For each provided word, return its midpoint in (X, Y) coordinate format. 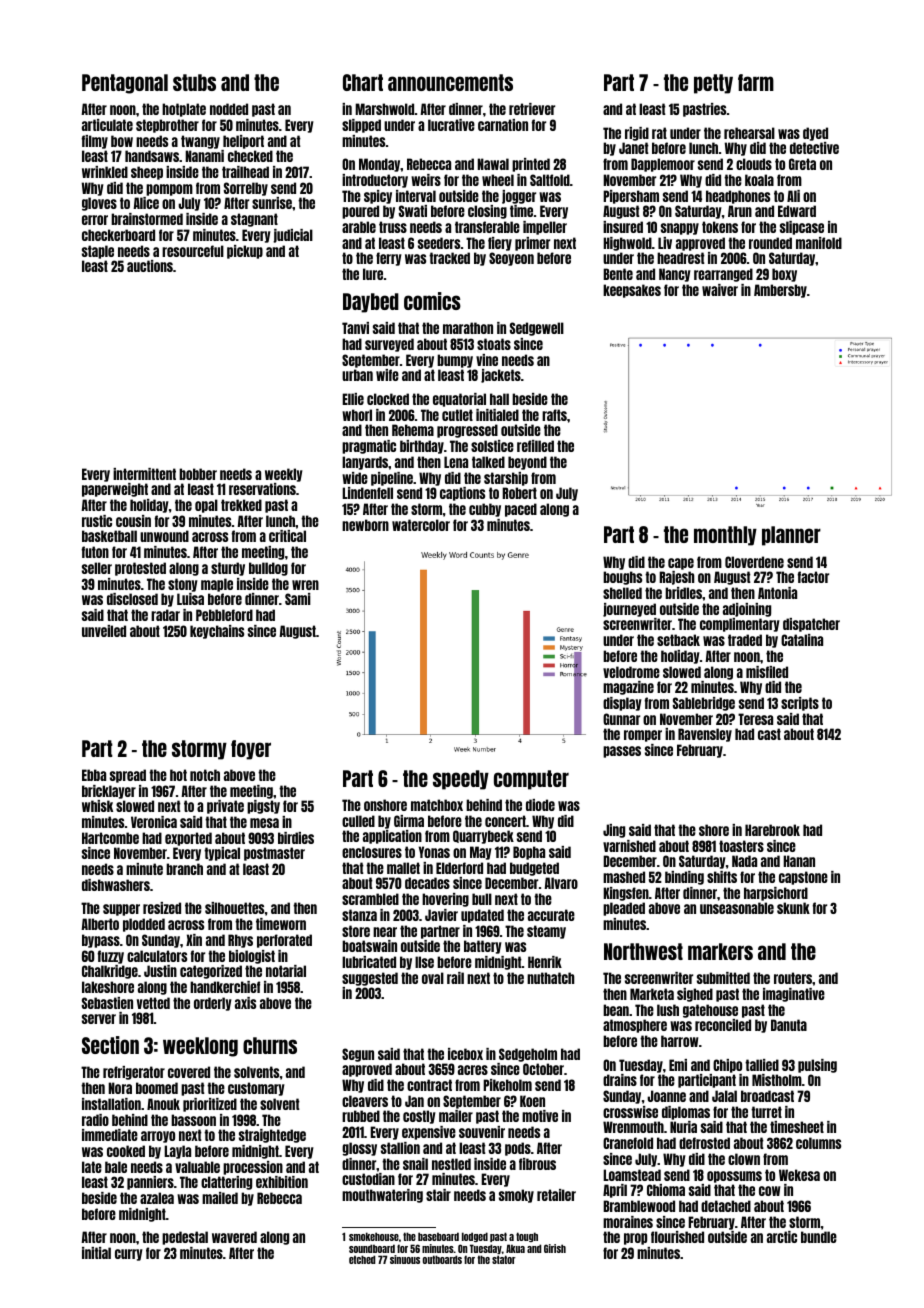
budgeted (534, 869)
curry (129, 1255)
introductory (375, 181)
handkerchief (225, 987)
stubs (194, 82)
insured (623, 227)
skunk (793, 908)
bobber (198, 474)
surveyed (389, 345)
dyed (815, 134)
